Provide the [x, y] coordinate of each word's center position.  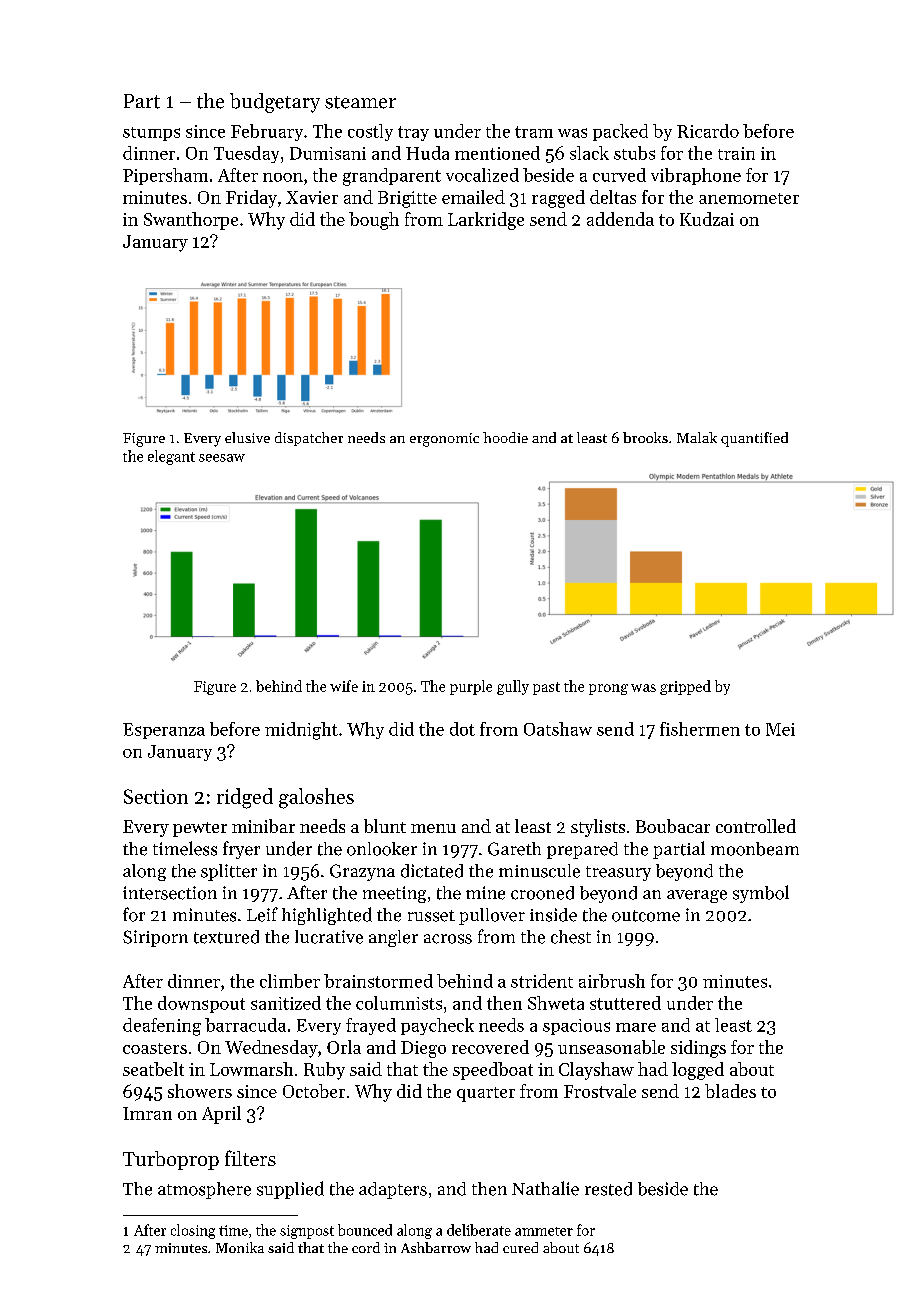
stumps [151, 134]
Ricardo [708, 131]
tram [534, 132]
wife [344, 686]
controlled [756, 826]
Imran [147, 1113]
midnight [301, 731]
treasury [618, 873]
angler [393, 938]
